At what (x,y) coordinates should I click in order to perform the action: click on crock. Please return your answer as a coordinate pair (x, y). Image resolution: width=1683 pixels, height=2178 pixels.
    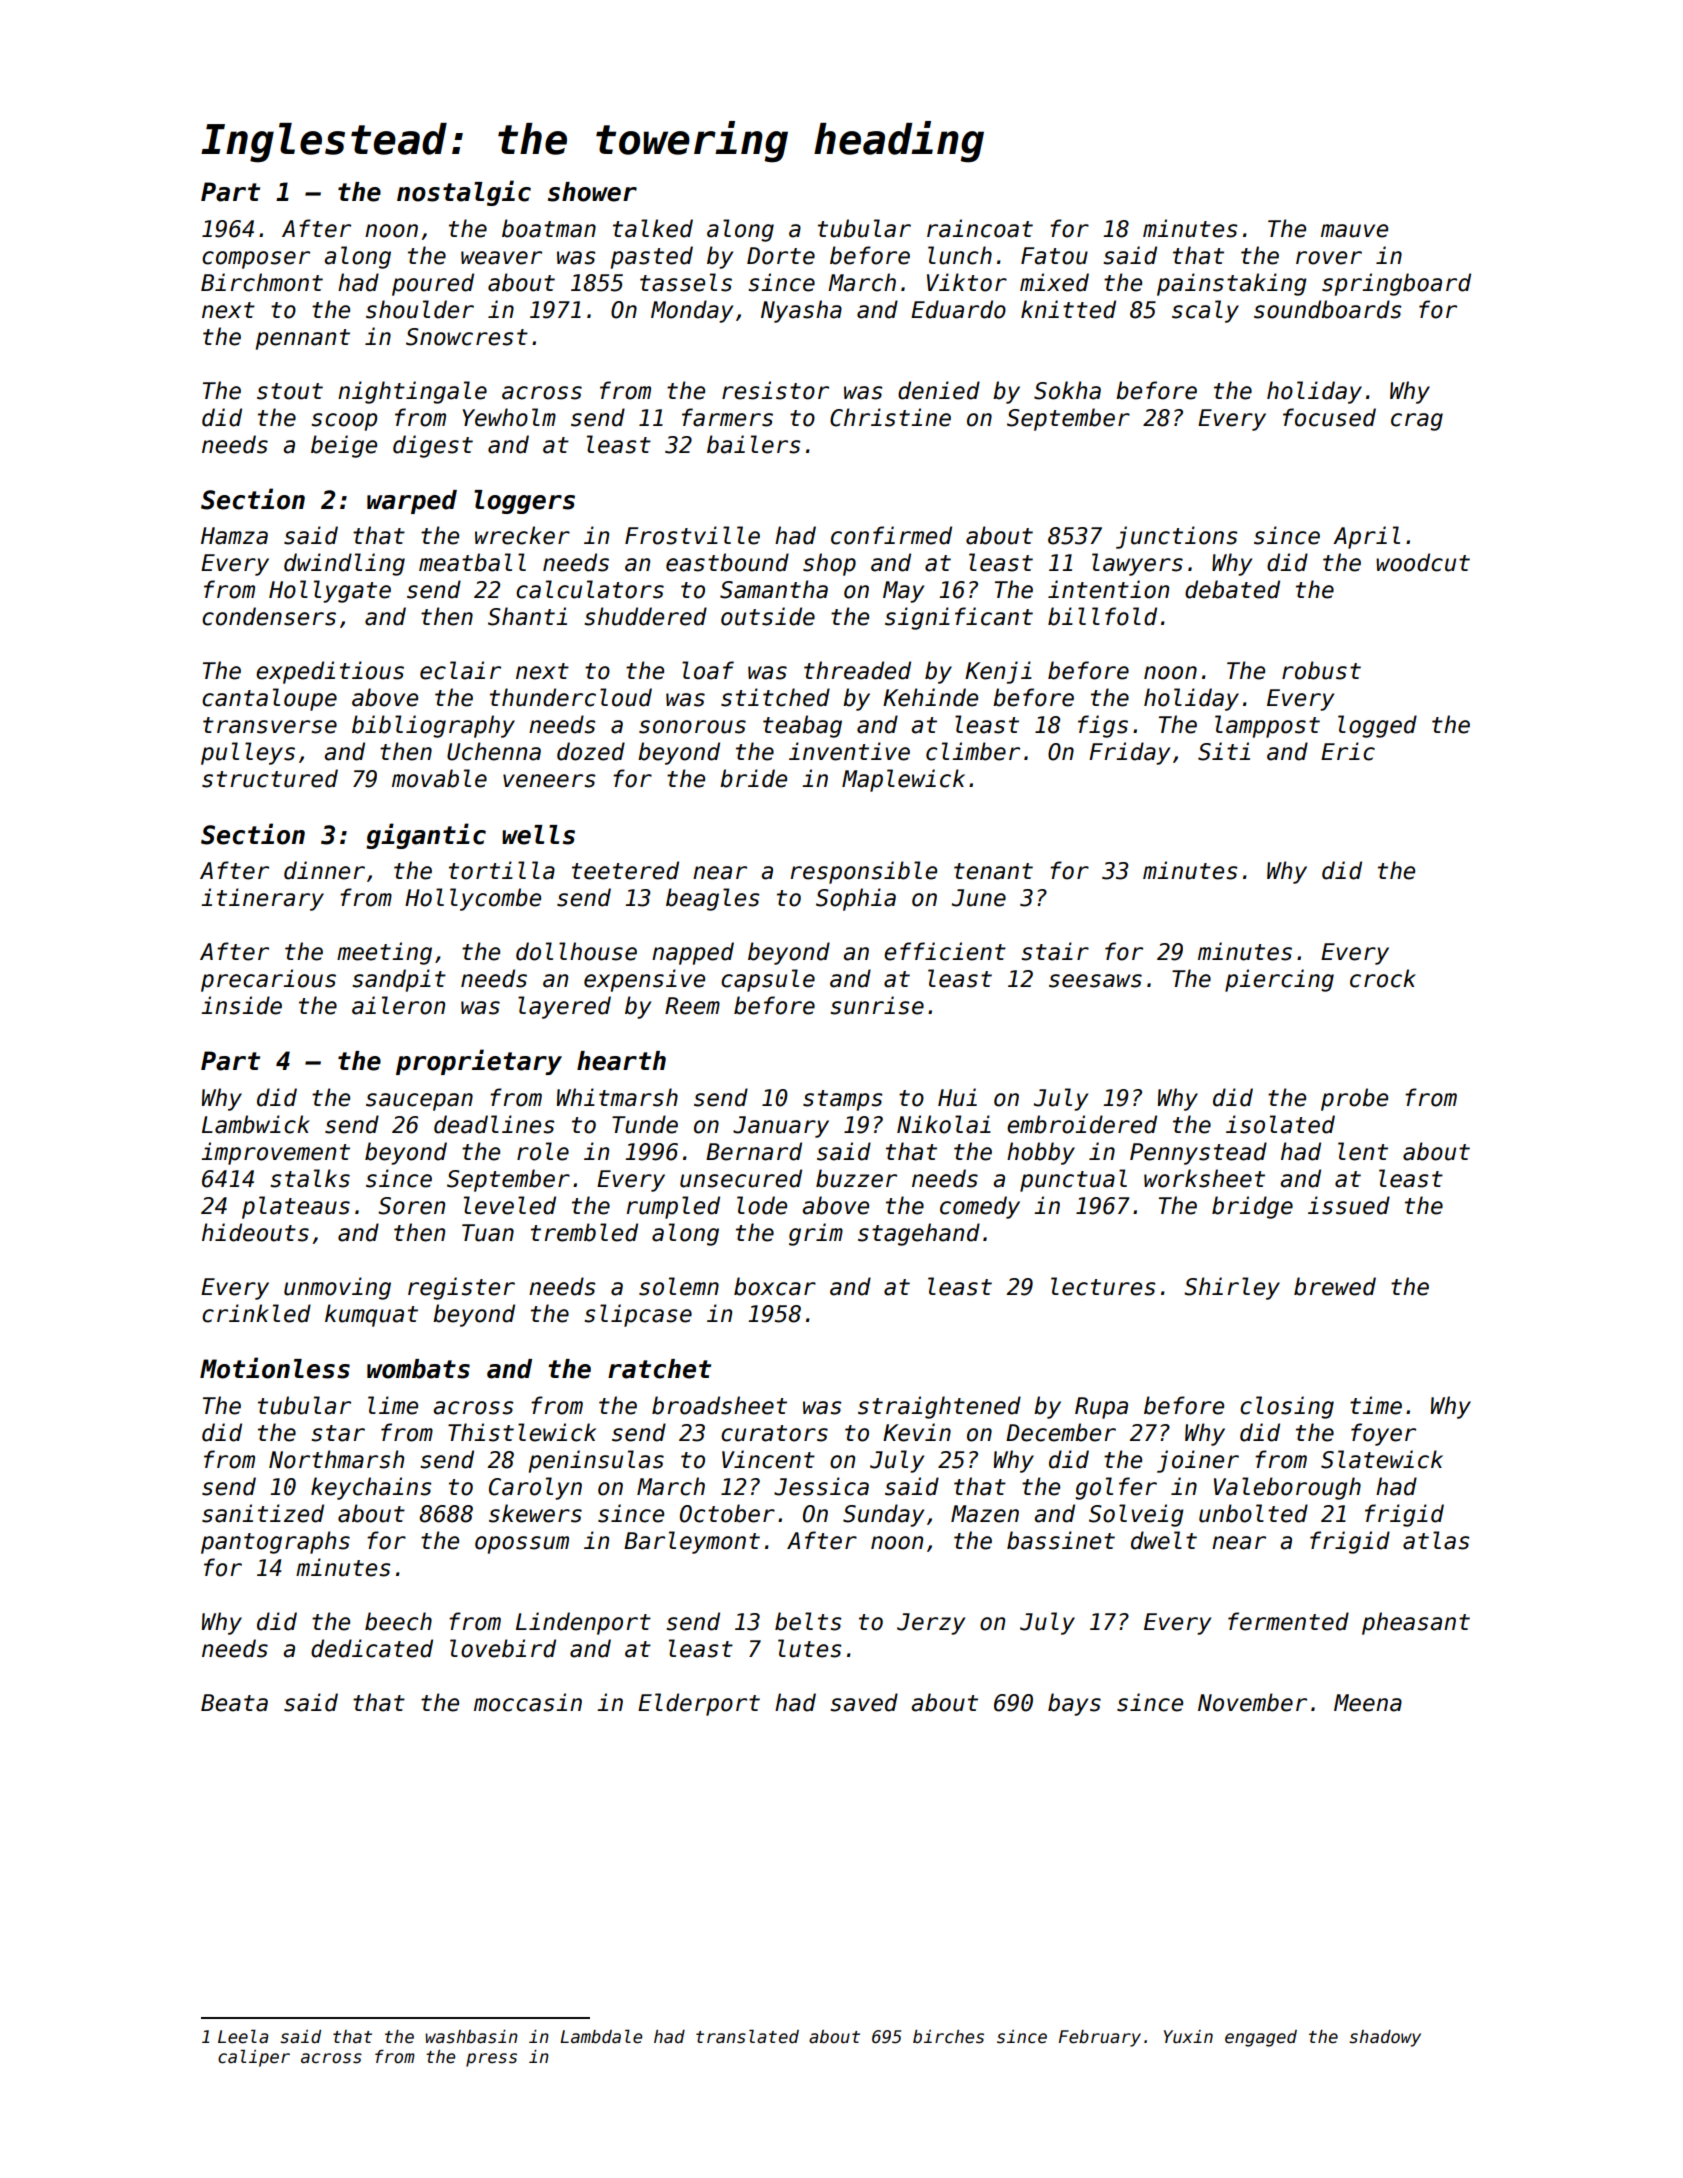
    Looking at the image, I should click on (1383, 978).
